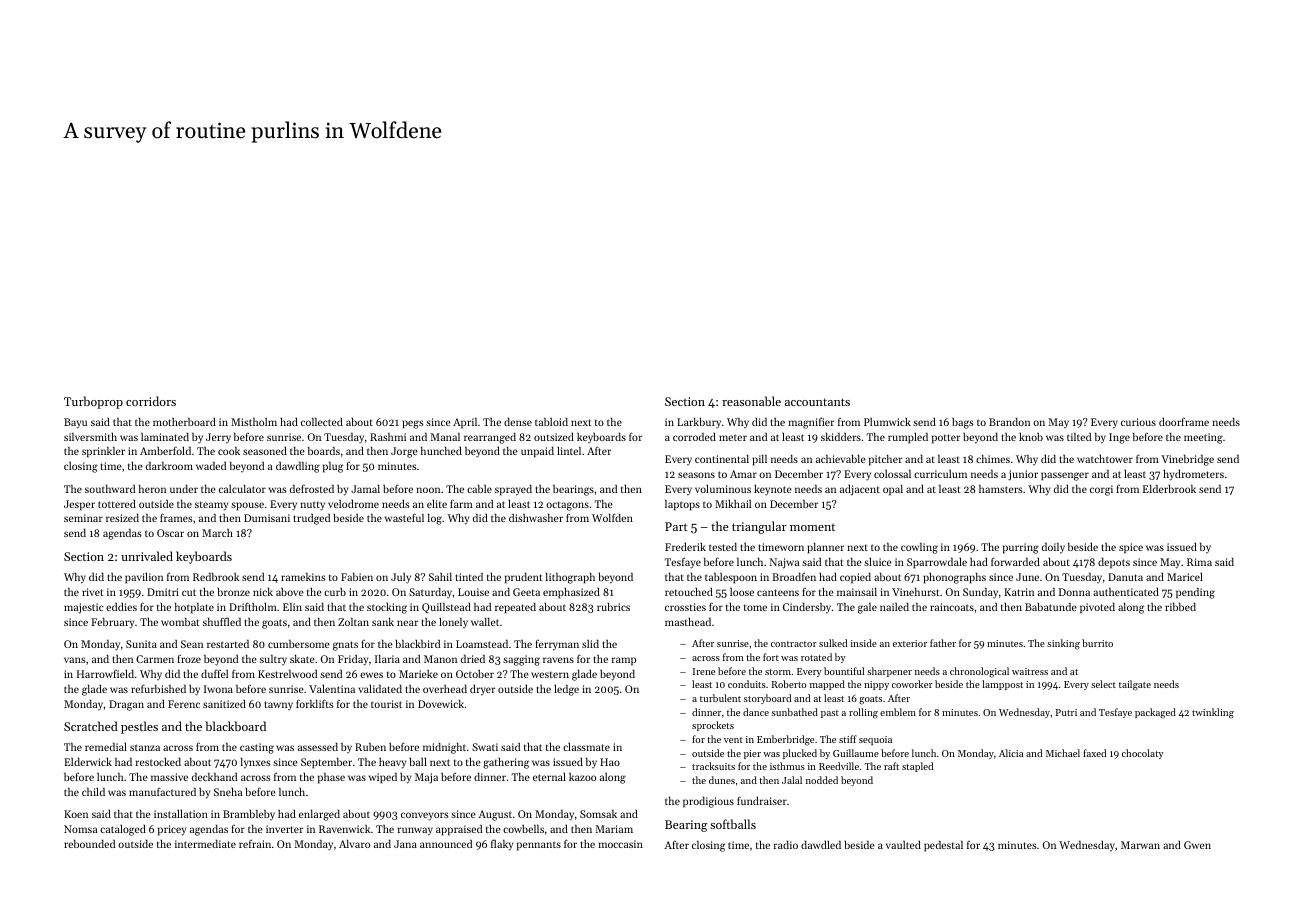 This image has height=924, width=1308. Describe the element at coordinates (751, 401) in the image. I see `reasonable` at that location.
